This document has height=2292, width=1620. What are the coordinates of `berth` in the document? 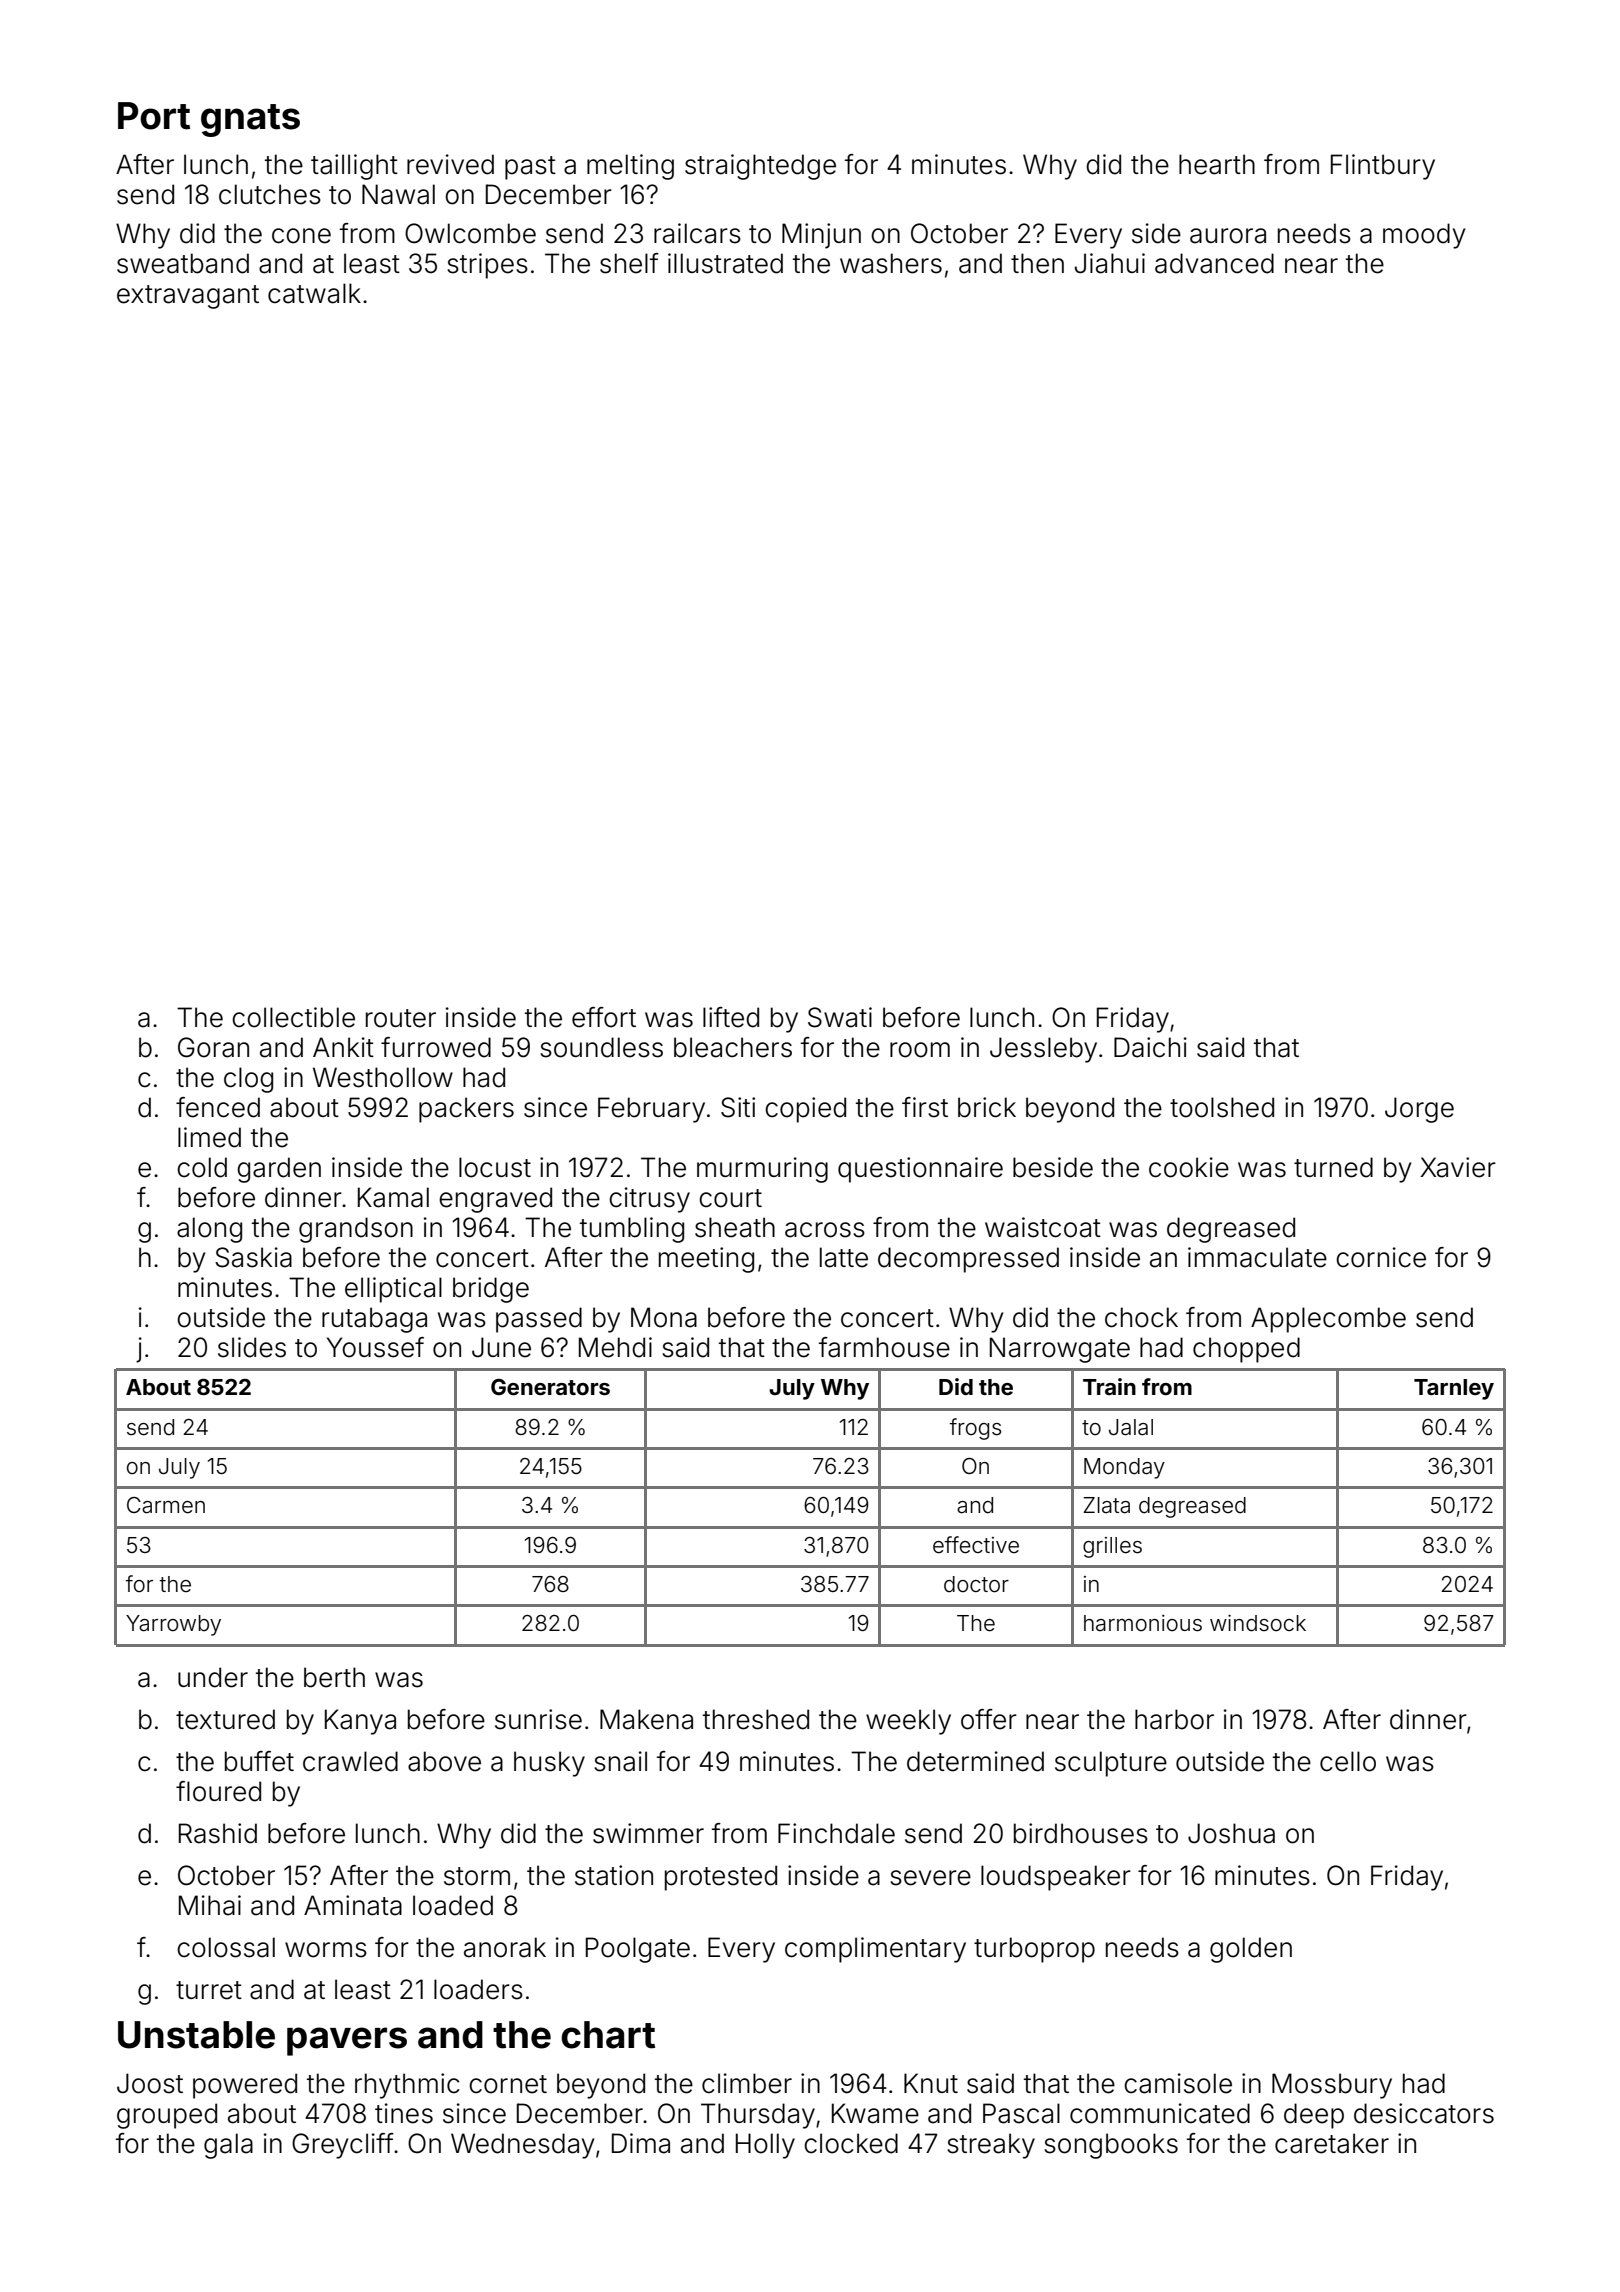 It's located at (334, 1677).
